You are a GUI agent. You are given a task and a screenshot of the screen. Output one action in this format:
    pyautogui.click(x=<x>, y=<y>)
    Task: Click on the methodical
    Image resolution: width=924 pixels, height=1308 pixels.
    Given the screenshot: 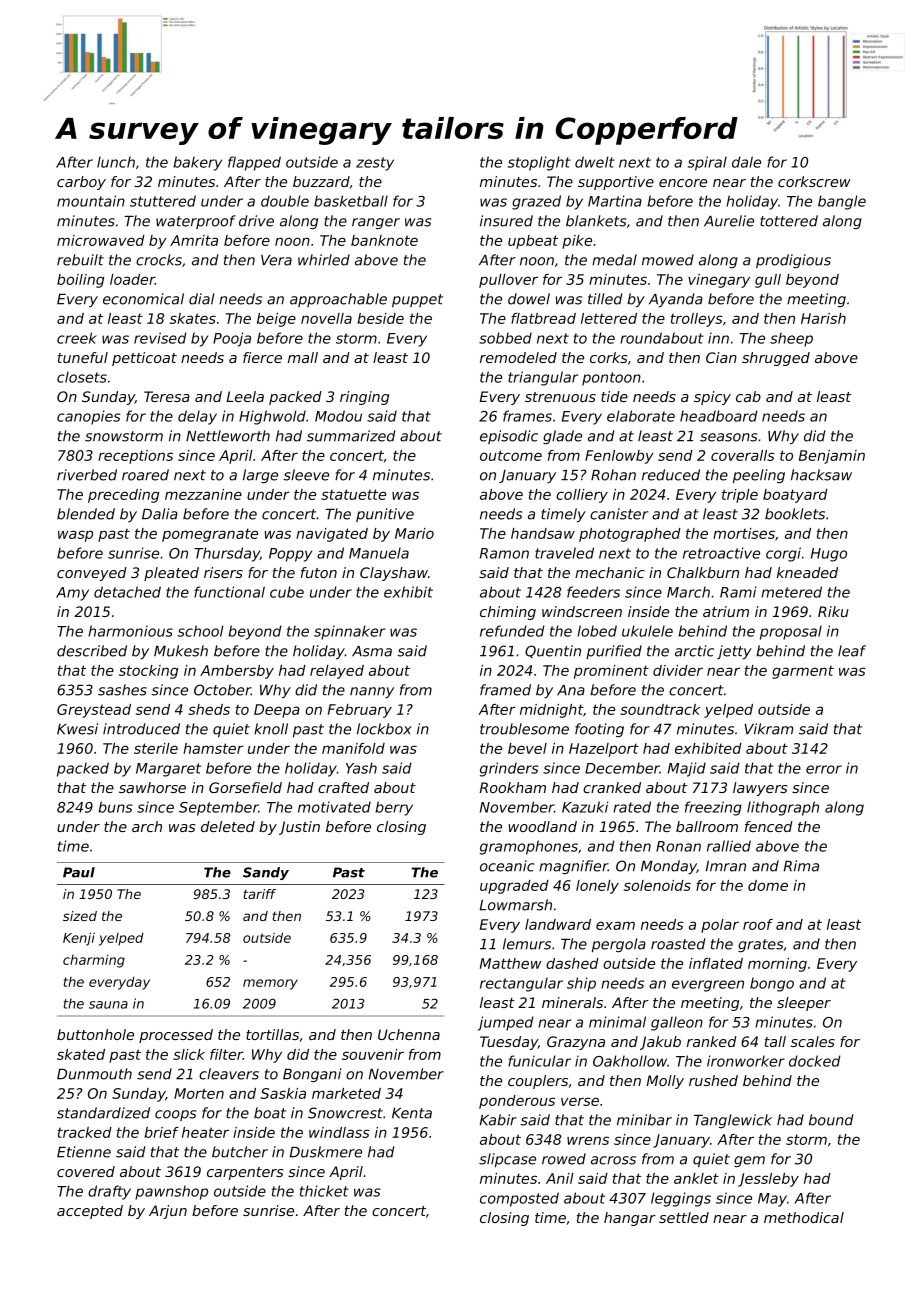 What is the action you would take?
    pyautogui.click(x=804, y=1217)
